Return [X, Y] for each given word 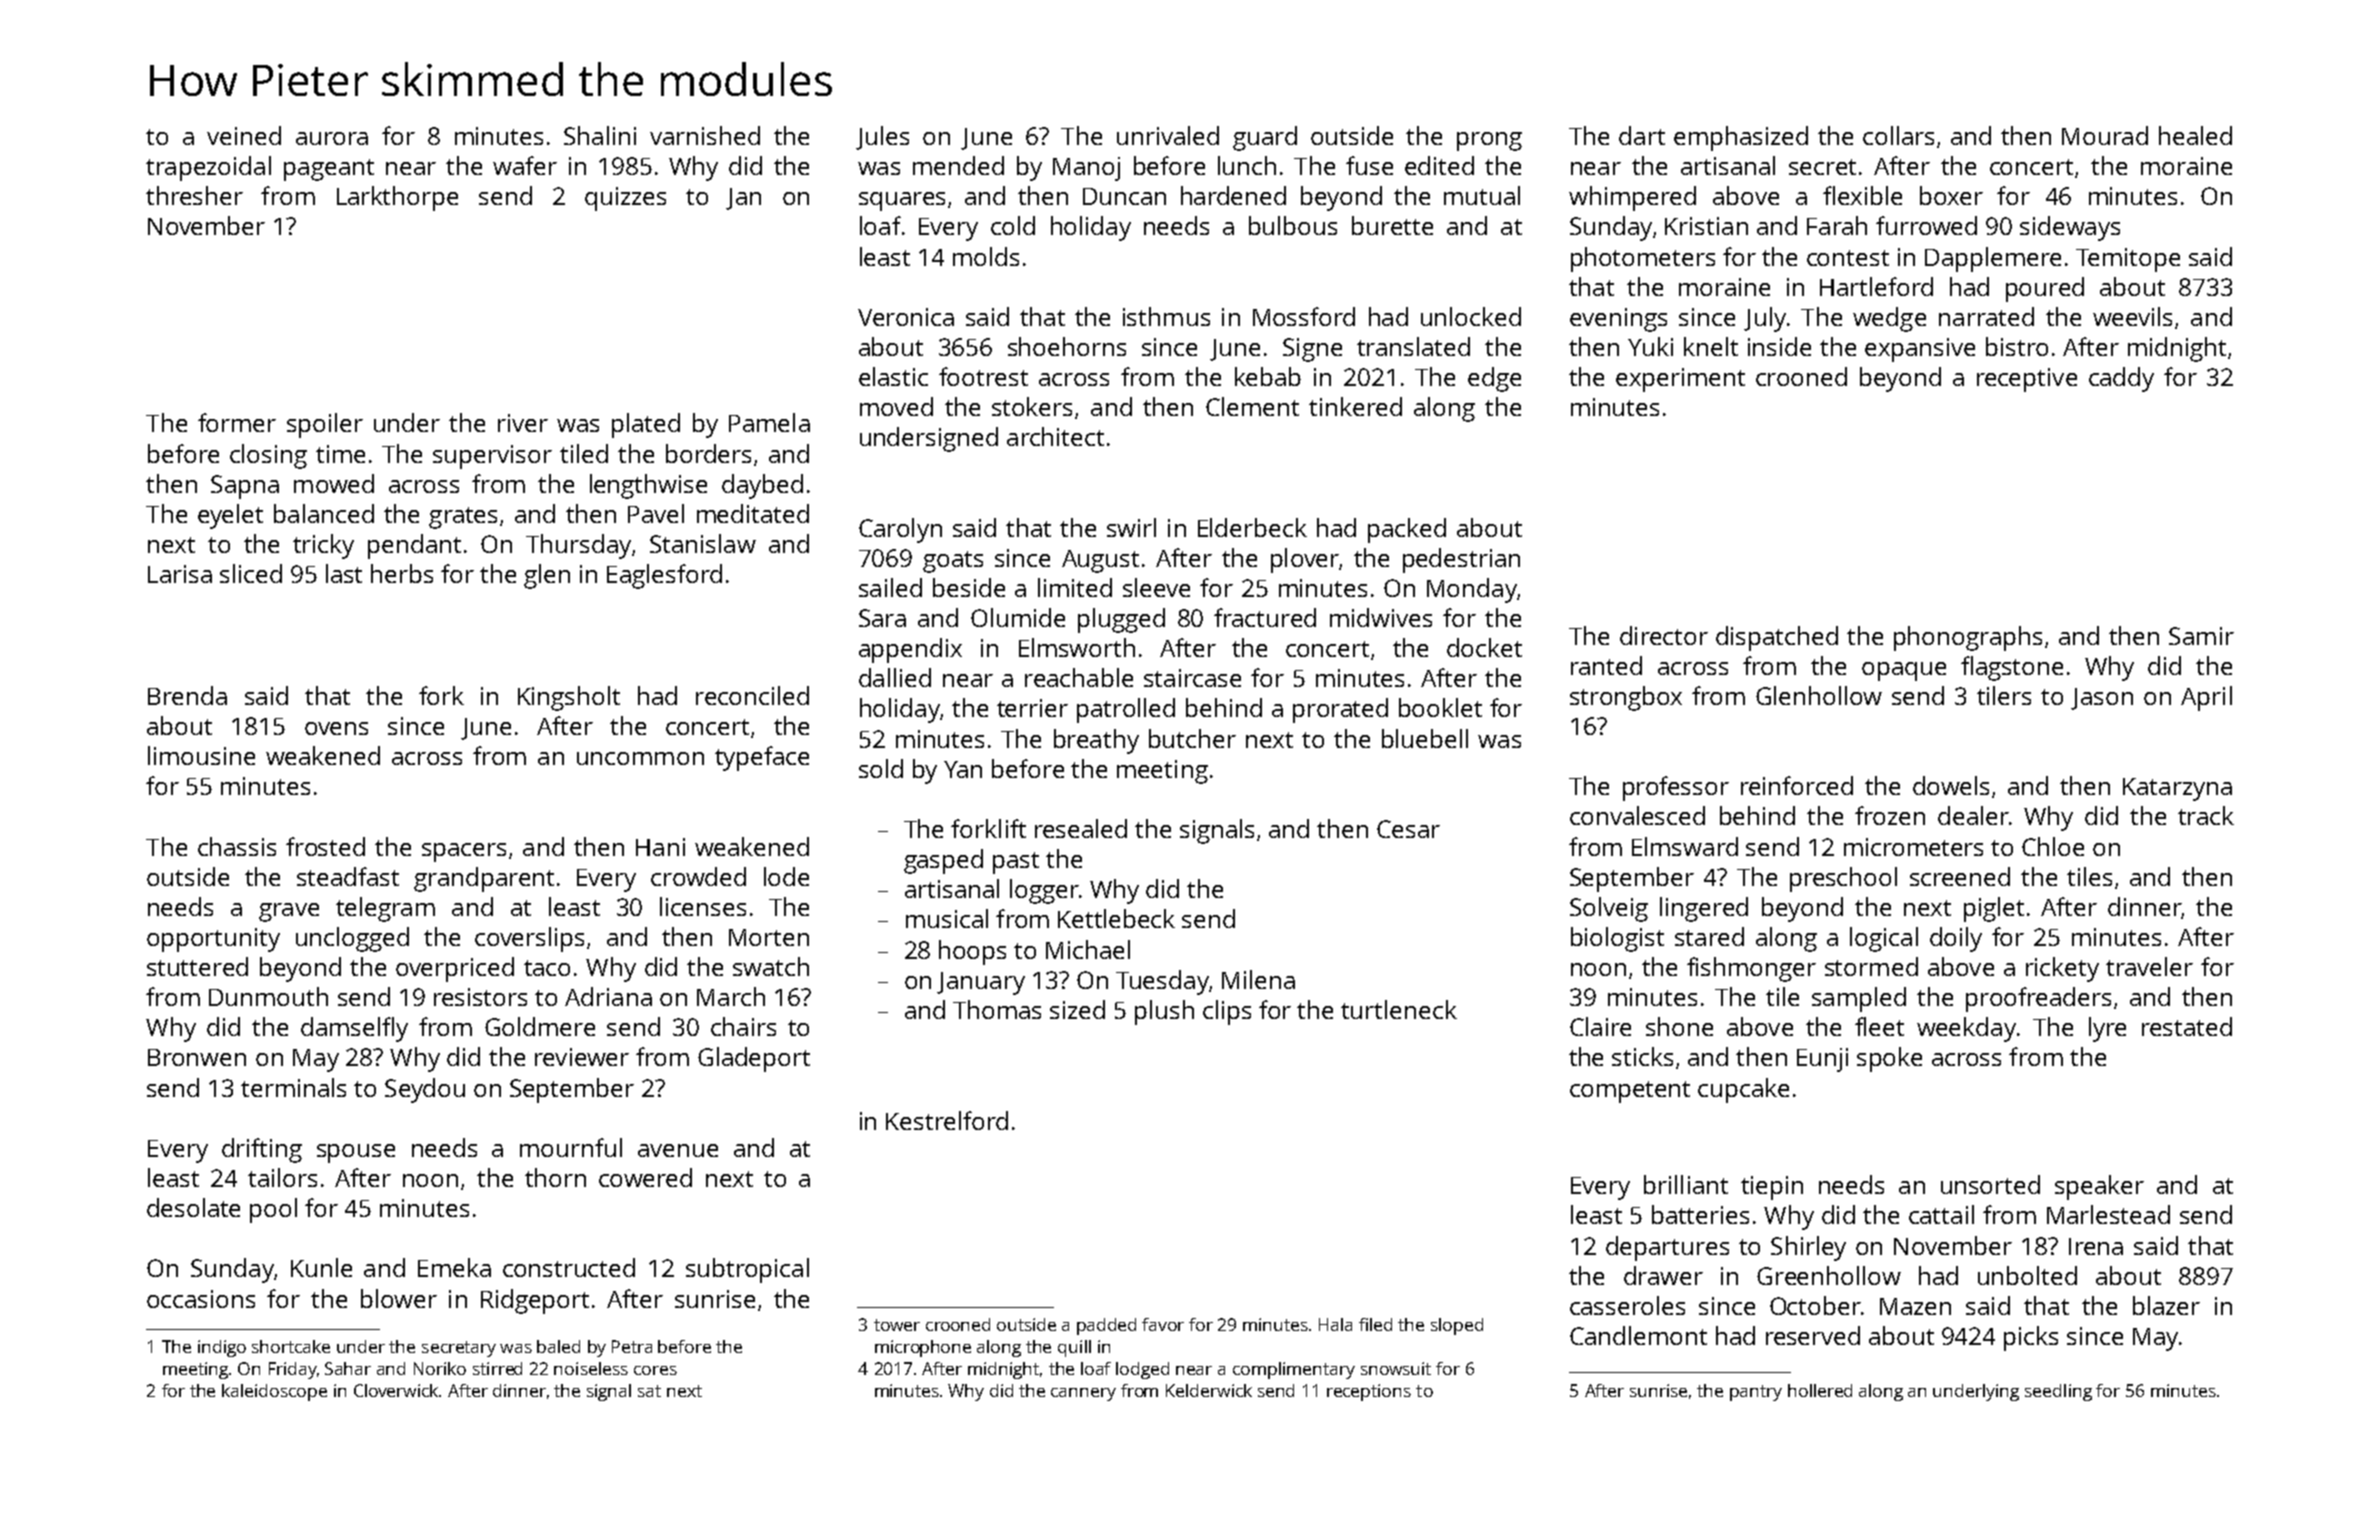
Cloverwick [397, 1390]
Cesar [1408, 829]
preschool [1843, 879]
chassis [237, 846]
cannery [1083, 1394]
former [237, 422]
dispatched [1777, 638]
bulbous [1293, 225]
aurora [332, 138]
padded [1106, 1326]
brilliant [1686, 1184]
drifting [262, 1150]
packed [1407, 530]
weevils [2132, 316]
